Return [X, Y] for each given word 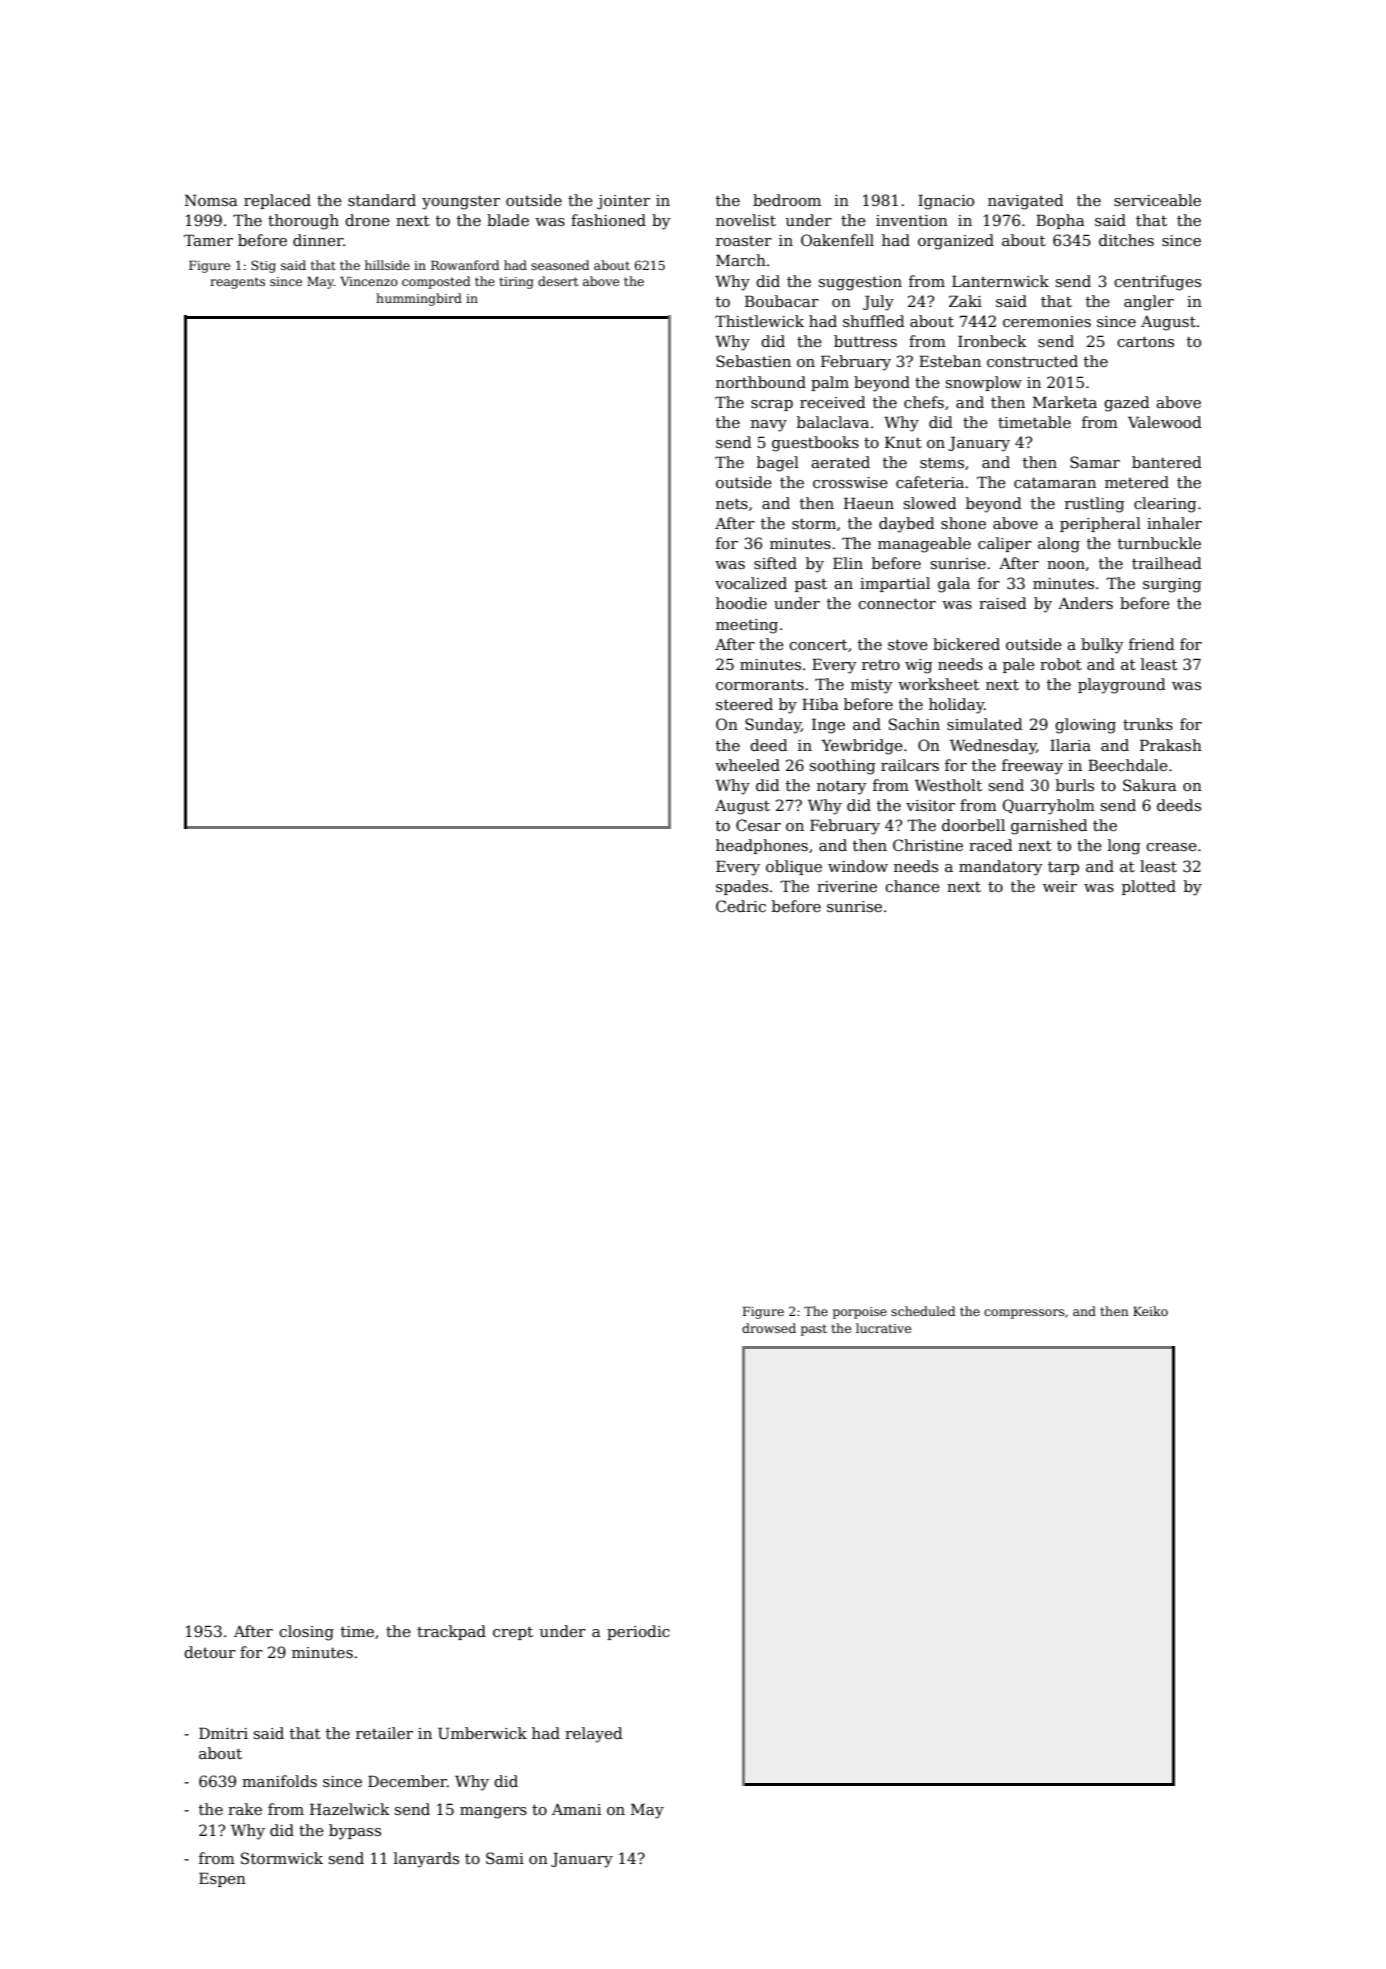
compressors [1024, 1314]
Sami [505, 1858]
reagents [237, 283]
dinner [318, 240]
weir [1060, 886]
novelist [746, 220]
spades [742, 887]
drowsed [769, 1328]
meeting [747, 626]
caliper [1005, 544]
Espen [222, 1879]
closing [306, 1633]
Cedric [741, 906]
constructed [1032, 361]
